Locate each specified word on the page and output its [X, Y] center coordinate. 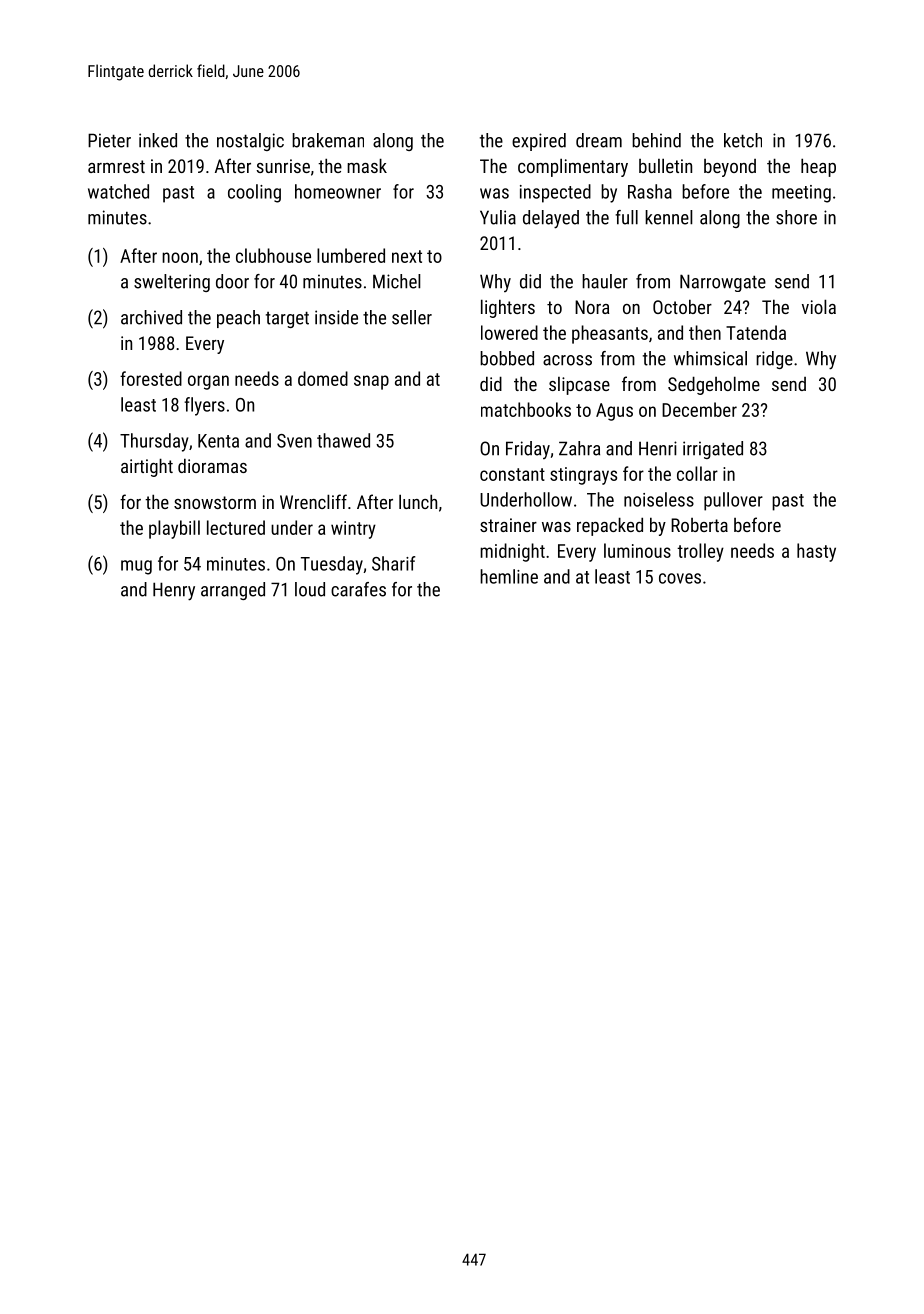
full [626, 217]
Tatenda [756, 332]
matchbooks [526, 409]
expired [539, 142]
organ [208, 382]
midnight [512, 552]
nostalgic [250, 142]
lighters [508, 308]
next [407, 256]
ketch [743, 140]
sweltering [172, 283]
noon [180, 257]
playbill [174, 529]
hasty [816, 552]
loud [310, 589]
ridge [774, 360]
